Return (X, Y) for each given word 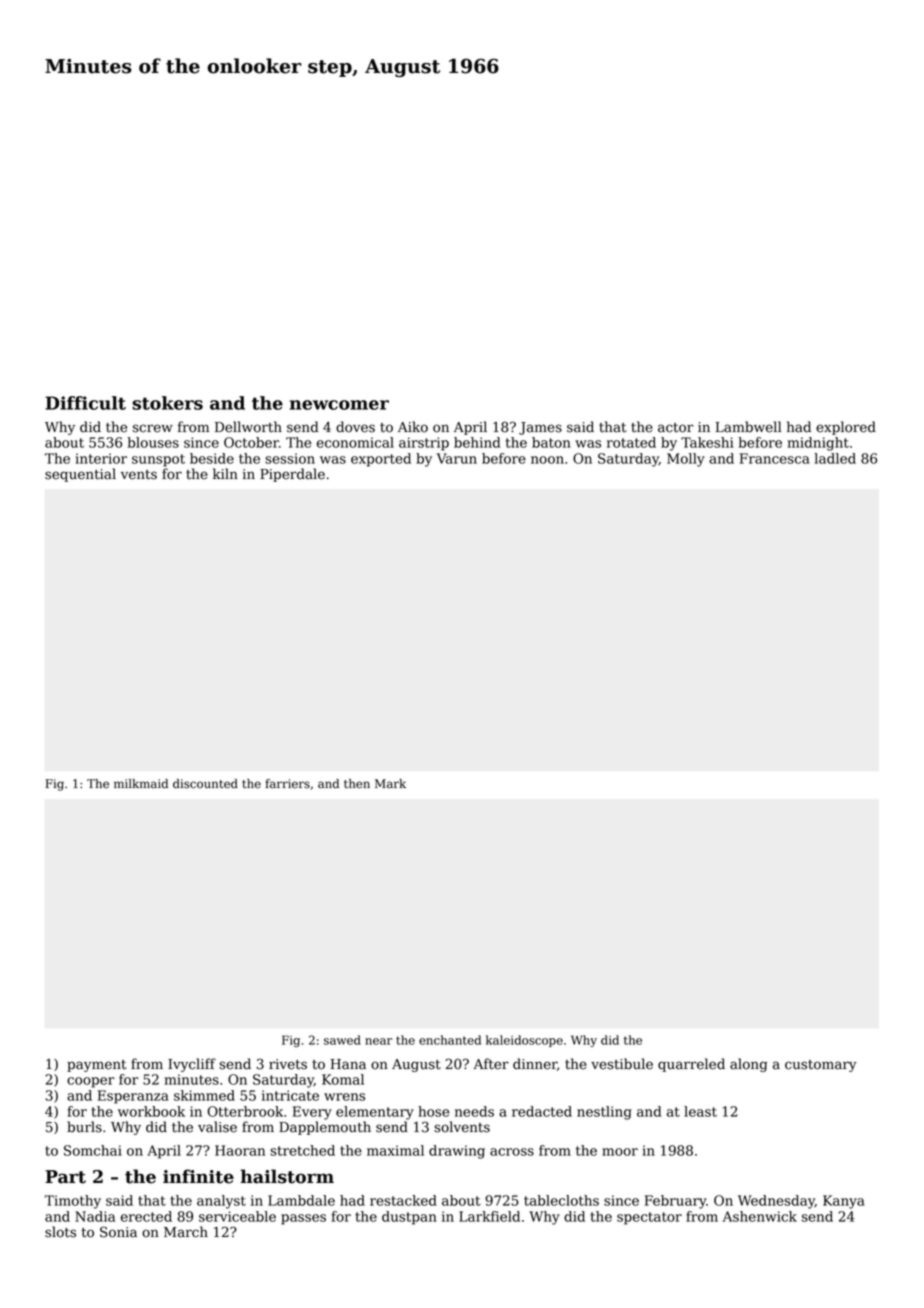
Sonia (118, 1232)
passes (303, 1219)
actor (675, 428)
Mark (390, 784)
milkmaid (141, 784)
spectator (649, 1218)
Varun (457, 458)
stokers (167, 403)
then (357, 784)
